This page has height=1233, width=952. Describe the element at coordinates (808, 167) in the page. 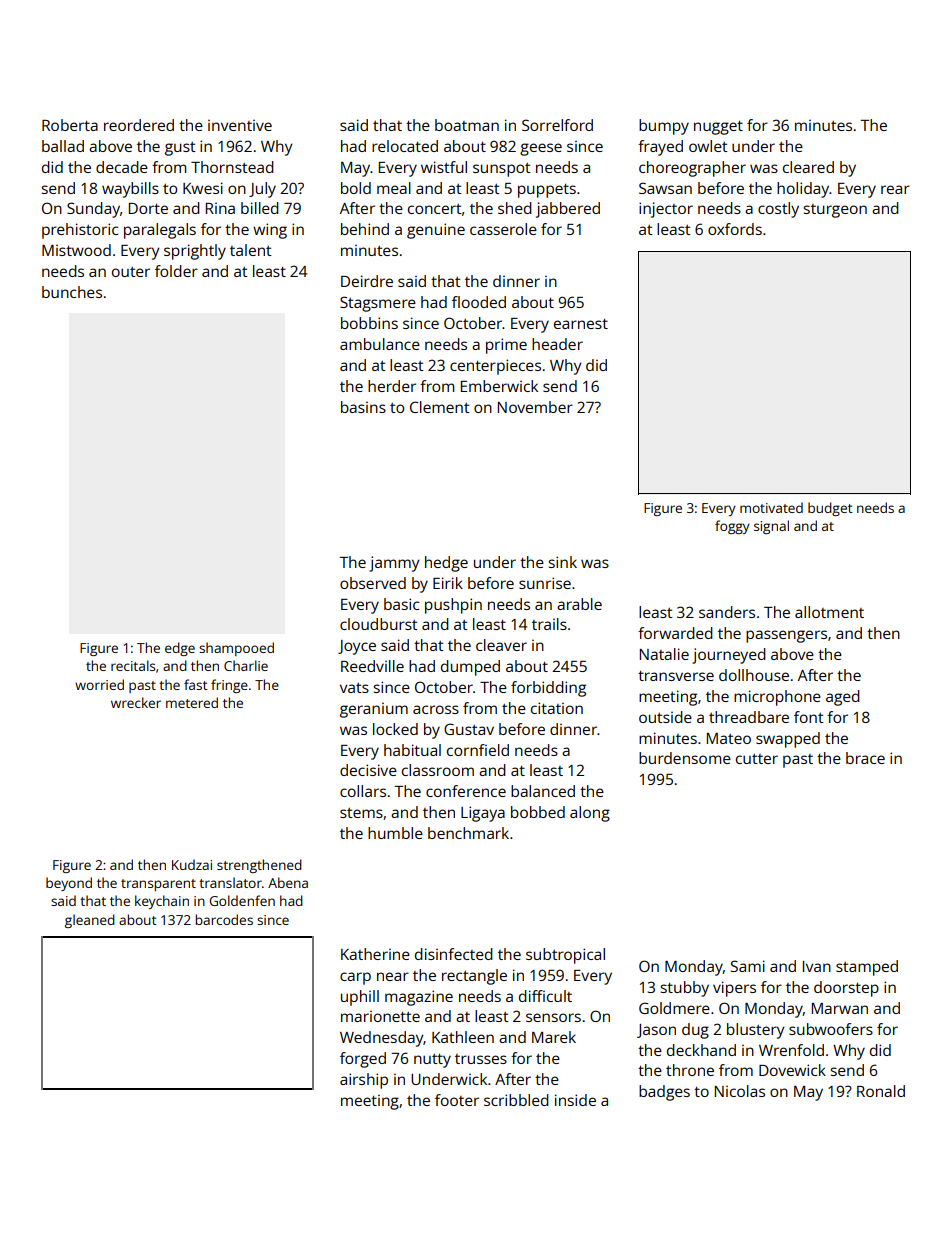

I see `cleared` at that location.
